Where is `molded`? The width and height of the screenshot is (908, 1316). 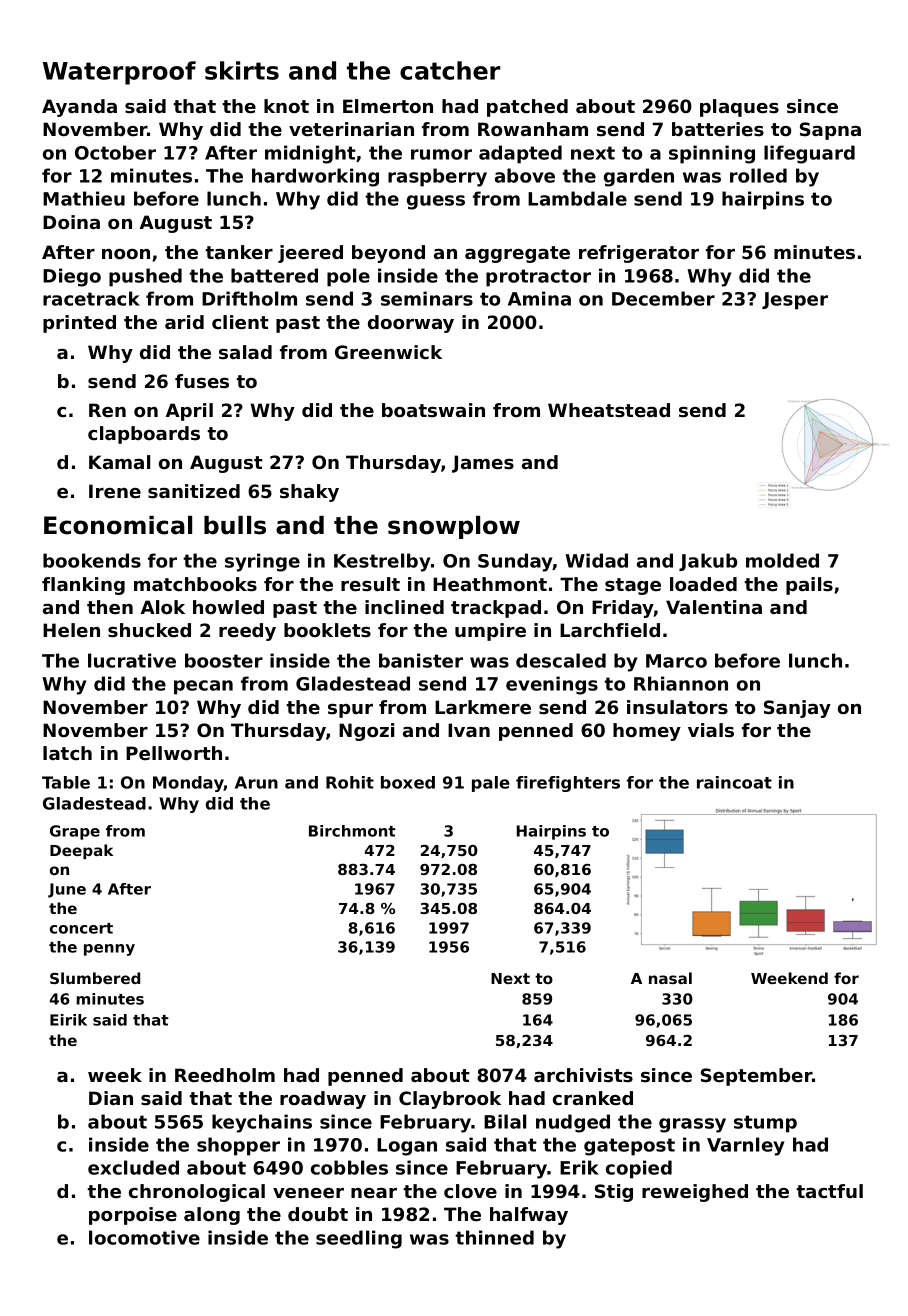 molded is located at coordinates (782, 560).
